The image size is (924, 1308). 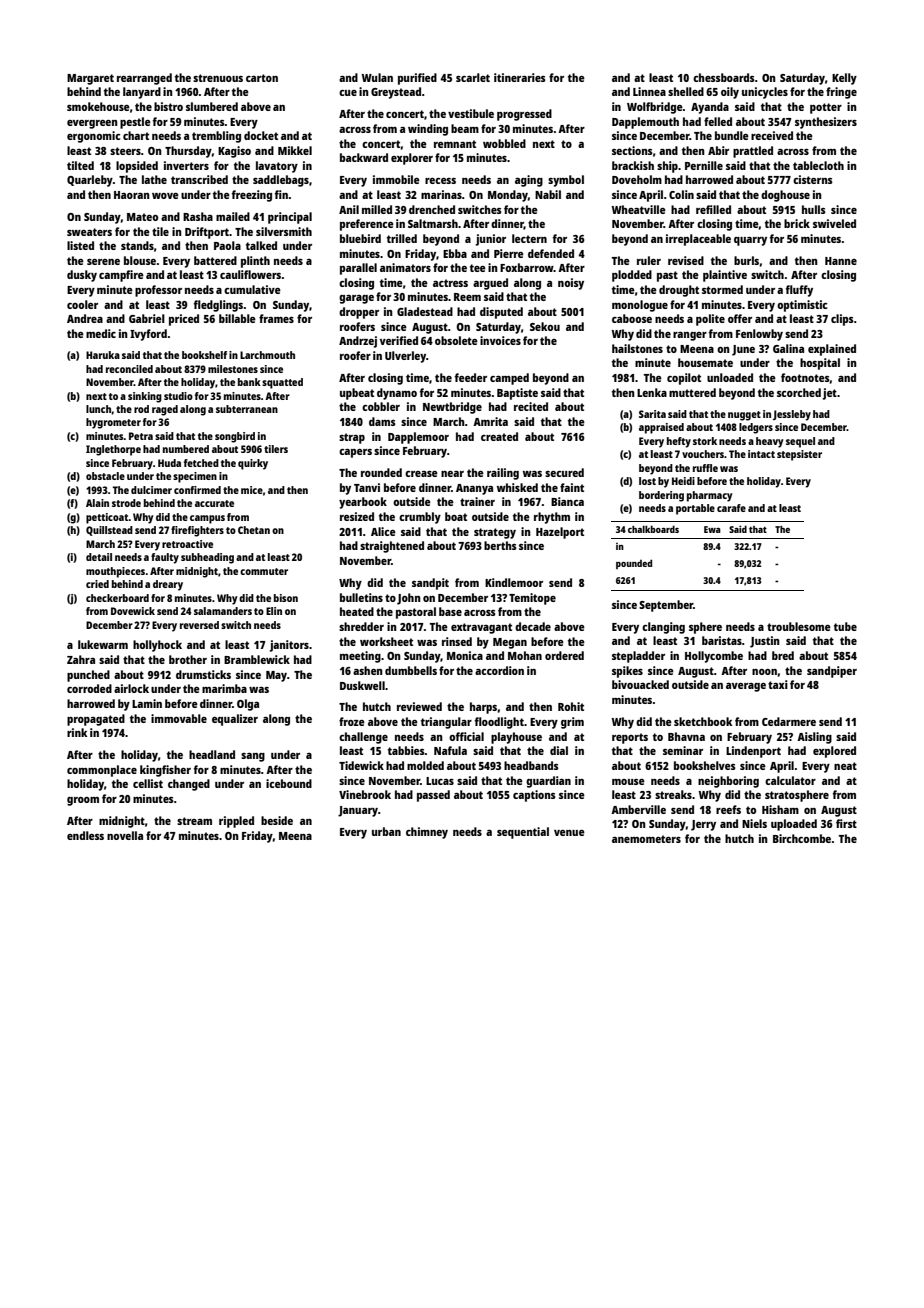 What do you see at coordinates (430, 584) in the screenshot?
I see `sandpit` at bounding box center [430, 584].
